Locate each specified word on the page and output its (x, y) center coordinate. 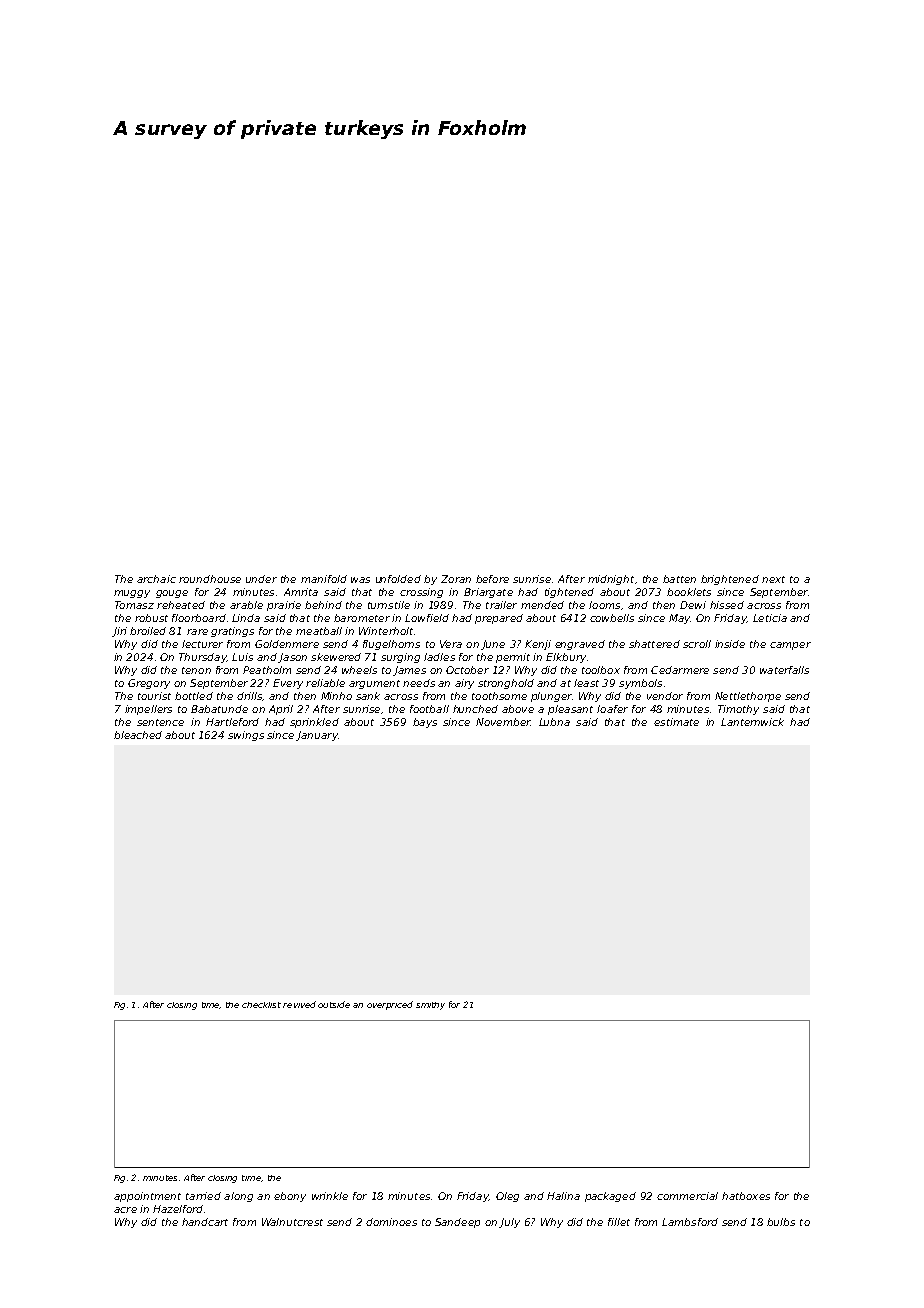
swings (246, 736)
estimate (676, 722)
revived (299, 1004)
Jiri (119, 632)
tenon (196, 670)
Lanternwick (752, 722)
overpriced (390, 1005)
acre (125, 1210)
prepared (499, 619)
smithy (430, 1006)
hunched (475, 709)
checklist (261, 1005)
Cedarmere (680, 670)
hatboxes (746, 1196)
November (503, 722)
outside (334, 1004)
